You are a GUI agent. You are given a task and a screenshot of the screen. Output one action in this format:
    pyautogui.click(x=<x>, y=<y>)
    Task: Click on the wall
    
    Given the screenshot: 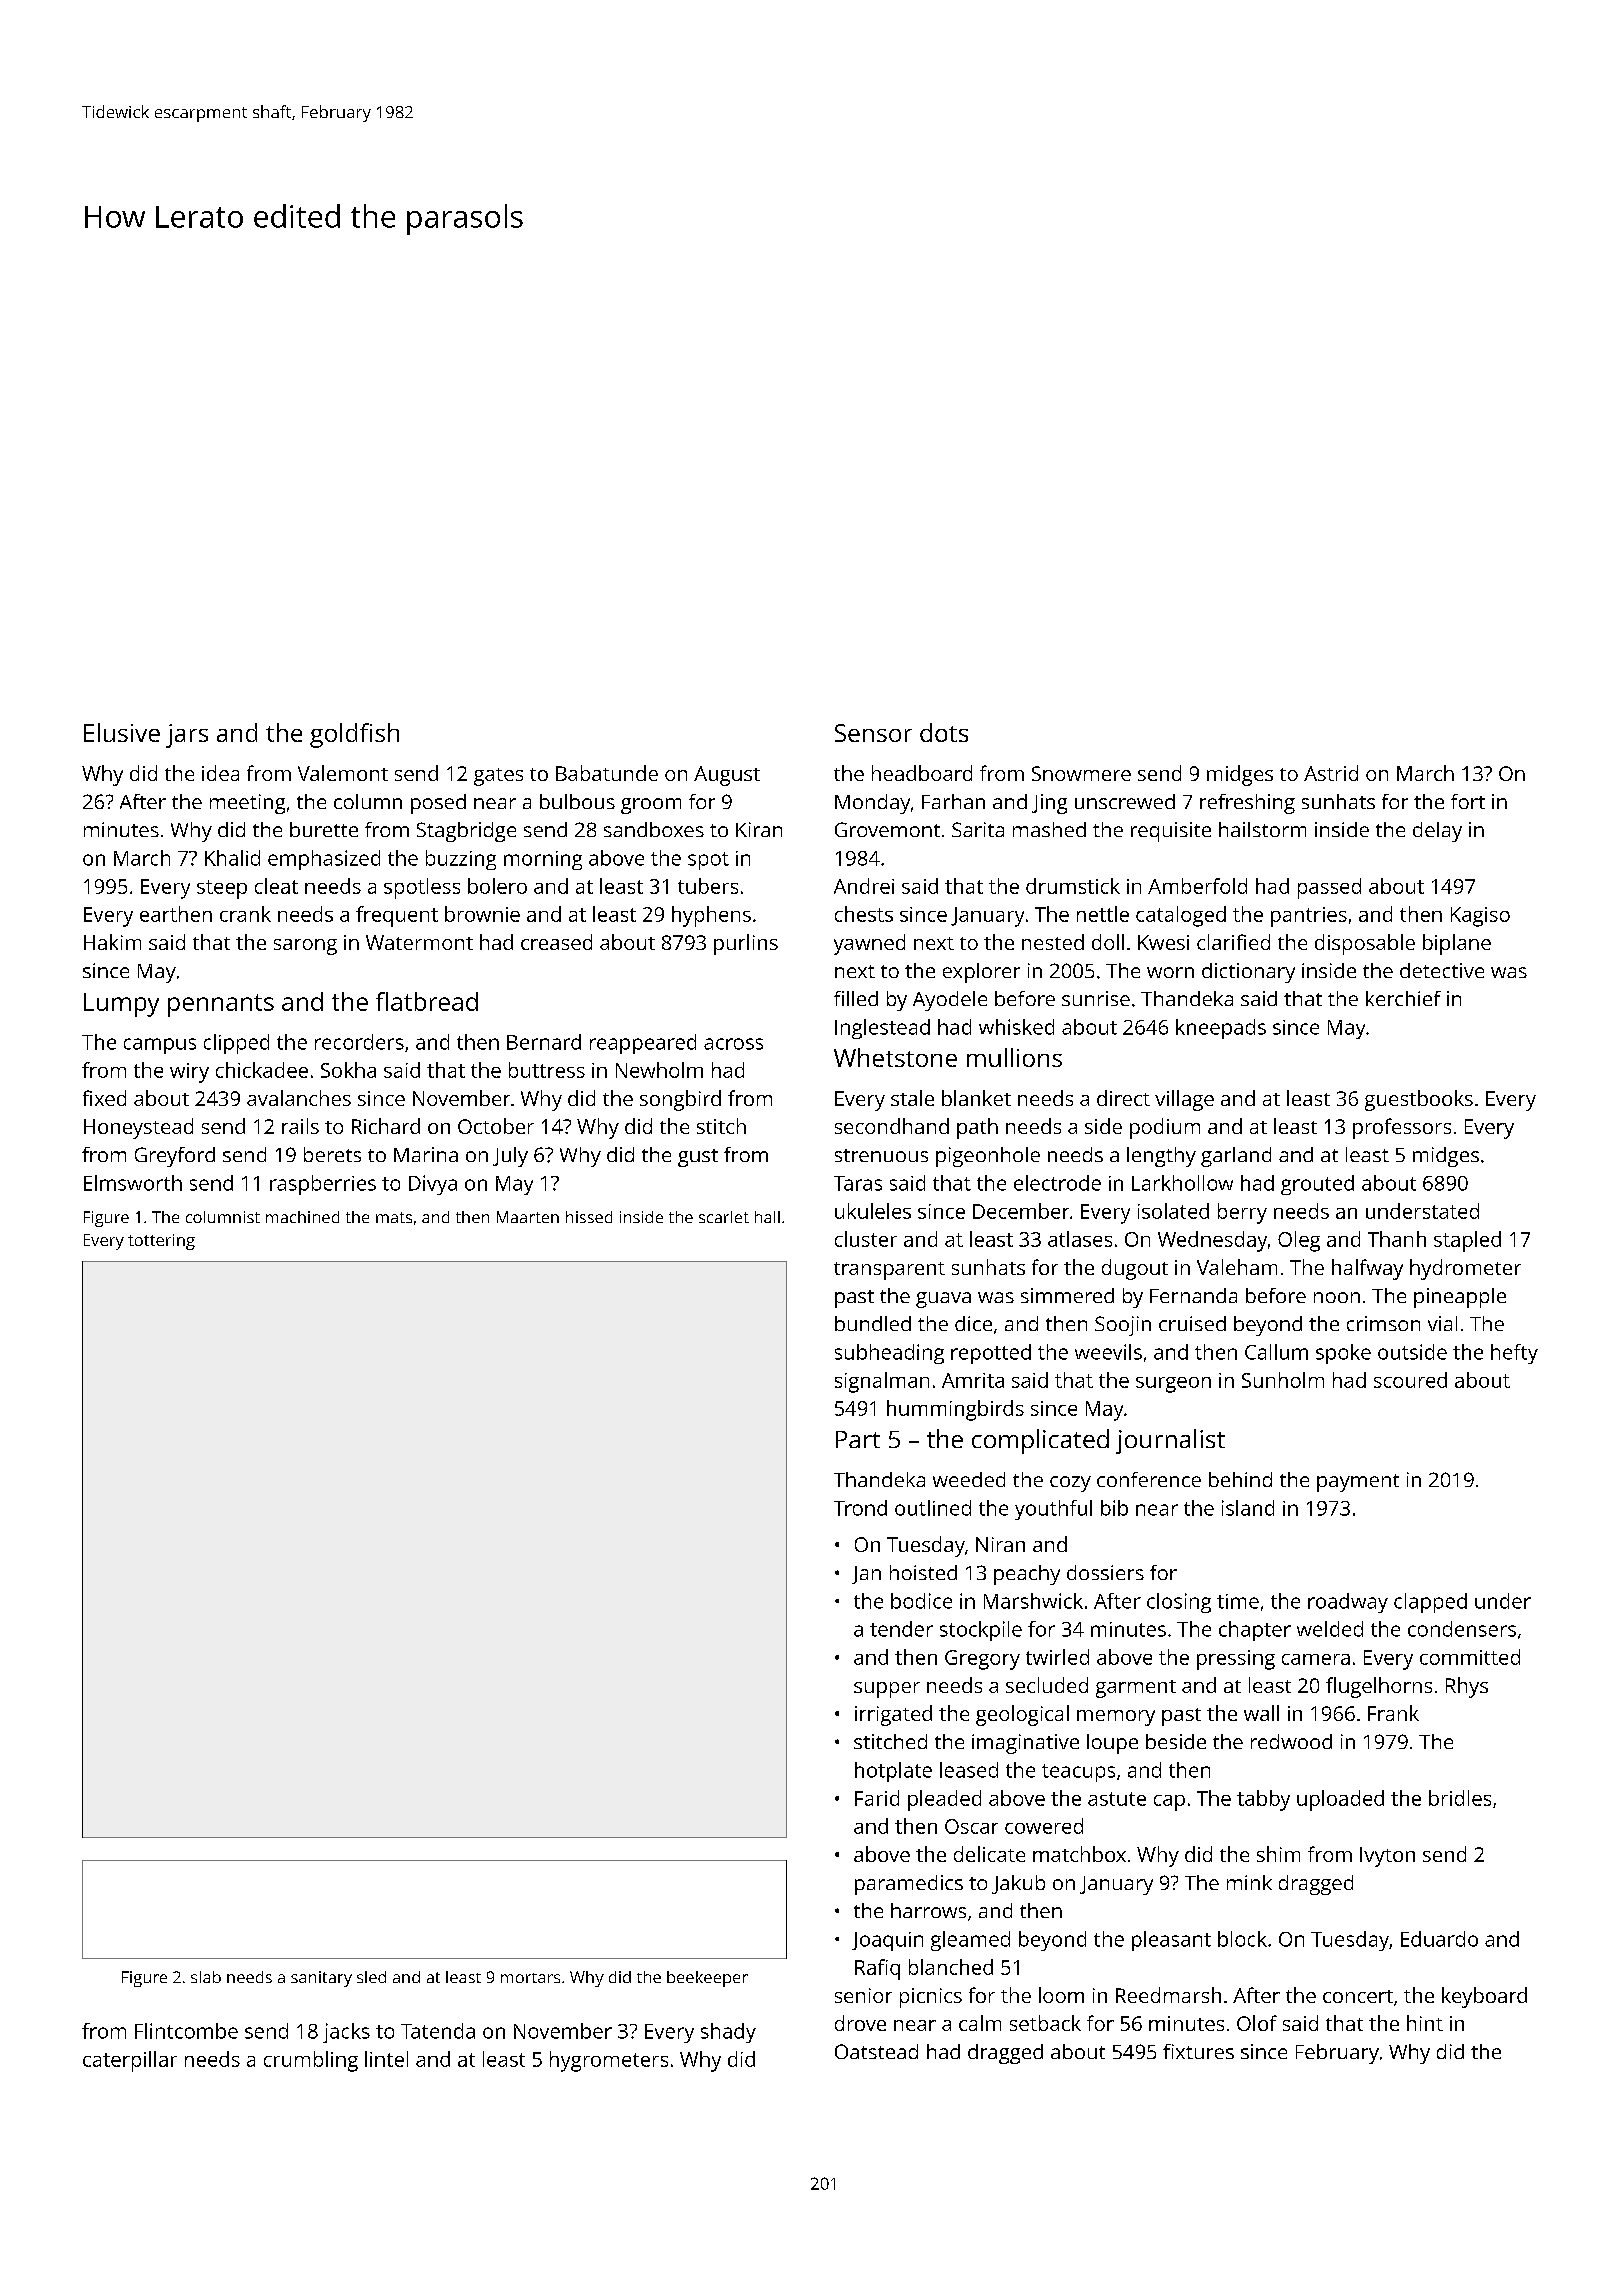 What is the action you would take?
    pyautogui.click(x=1261, y=1713)
